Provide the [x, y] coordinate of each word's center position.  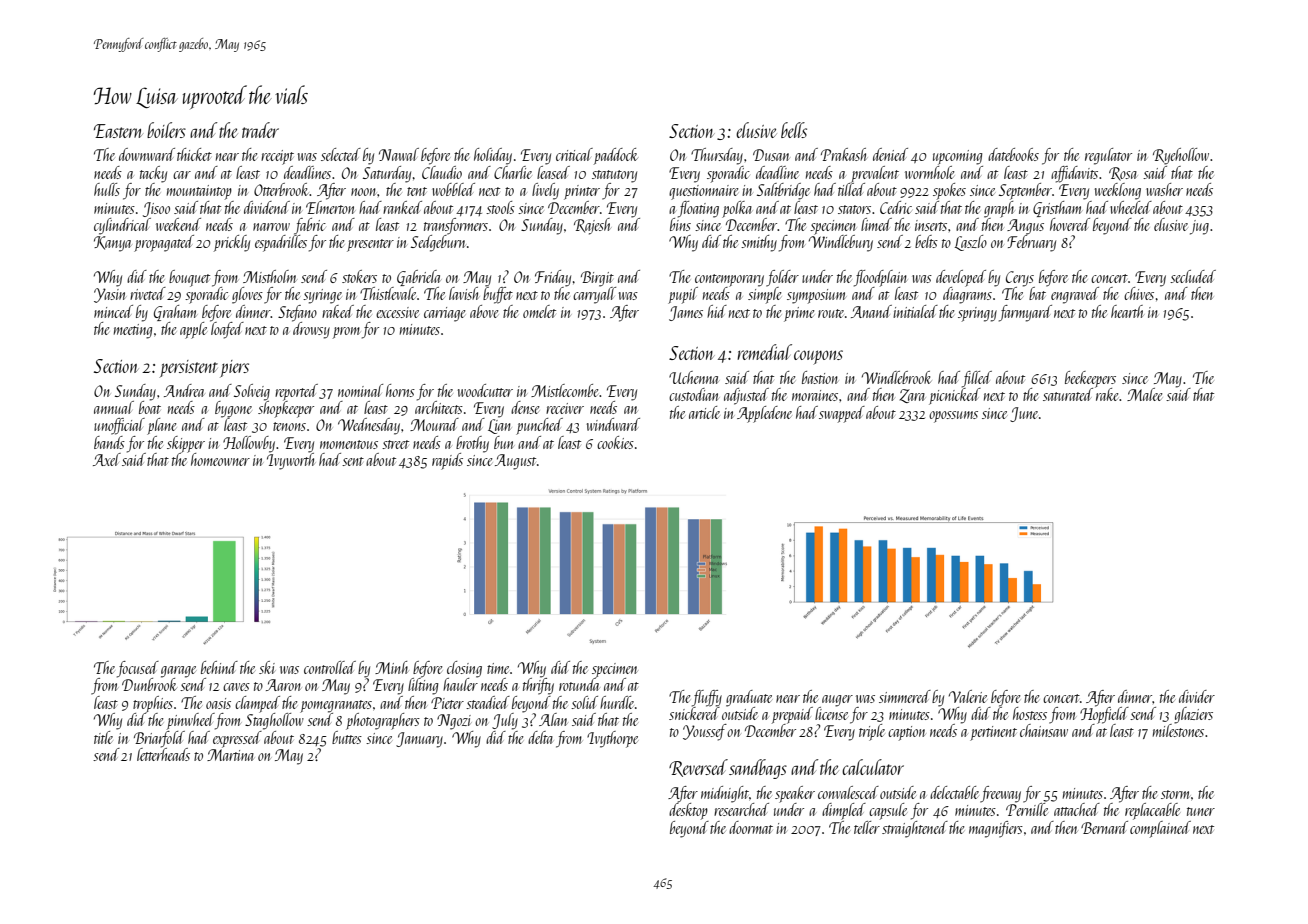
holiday [493, 156]
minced [113, 311]
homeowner [220, 459]
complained [1160, 829]
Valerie [968, 696]
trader [260, 130]
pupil [683, 295]
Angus [1025, 227]
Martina [230, 755]
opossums [953, 417]
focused [138, 669]
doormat [751, 827]
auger [837, 700]
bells [794, 130]
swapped [842, 414]
